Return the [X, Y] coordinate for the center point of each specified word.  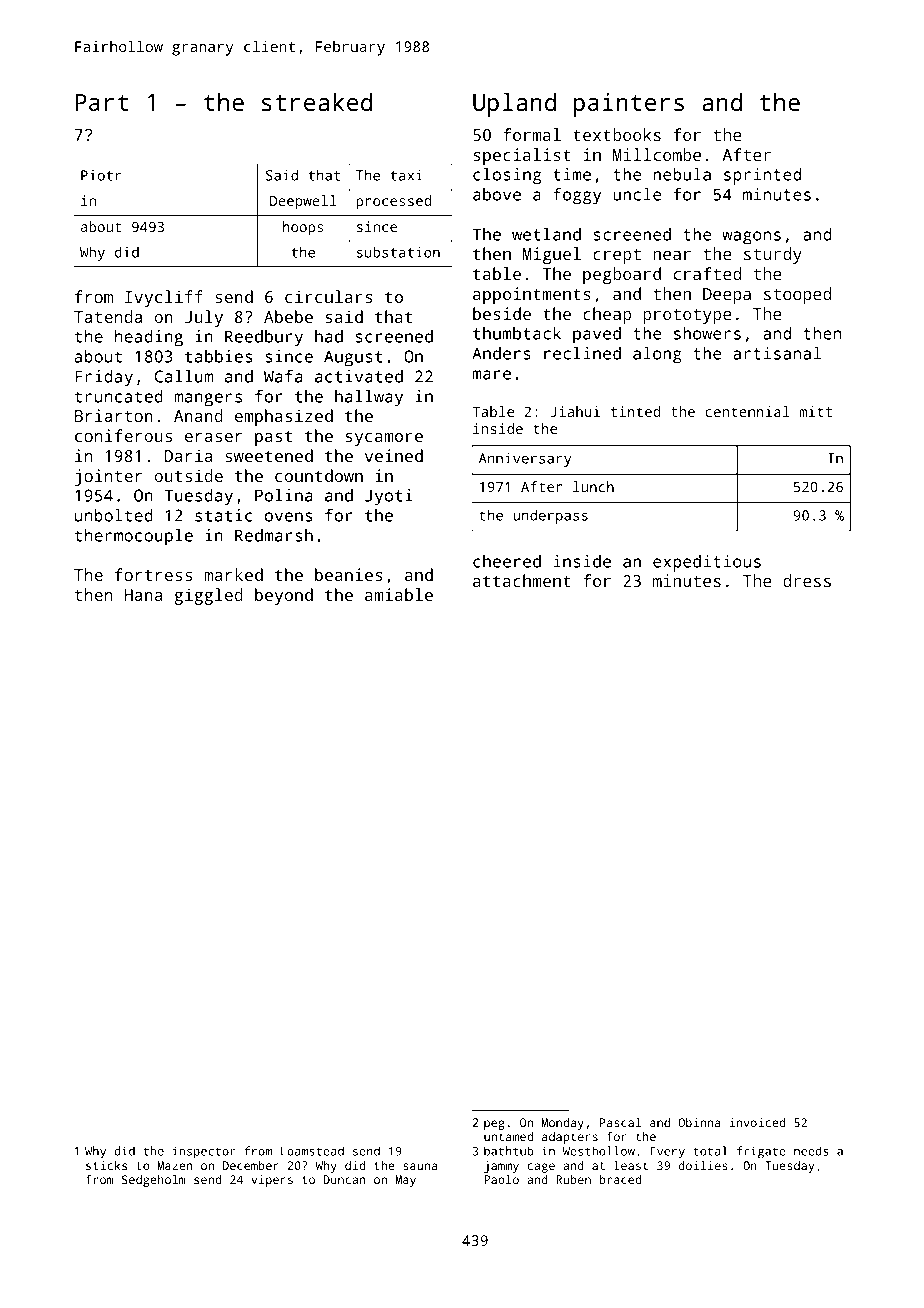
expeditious [707, 563]
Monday [563, 1124]
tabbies [218, 356]
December [251, 1165]
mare [491, 375]
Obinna [699, 1122]
